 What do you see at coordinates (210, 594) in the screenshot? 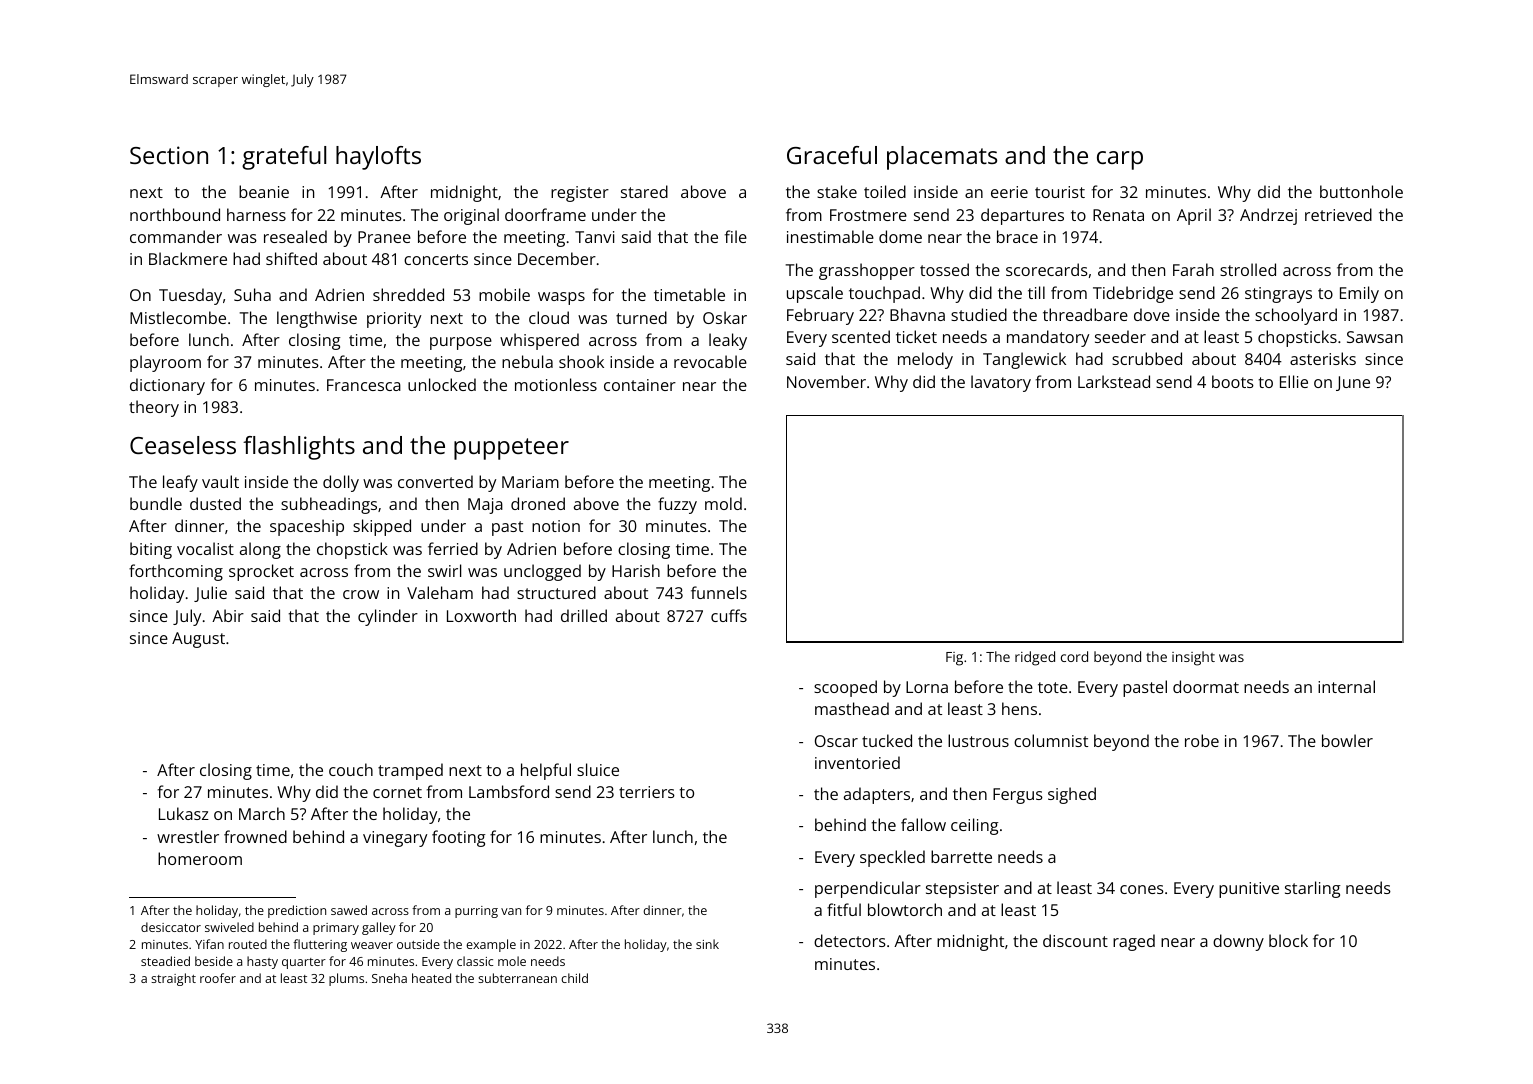
I see `Julie` at bounding box center [210, 594].
